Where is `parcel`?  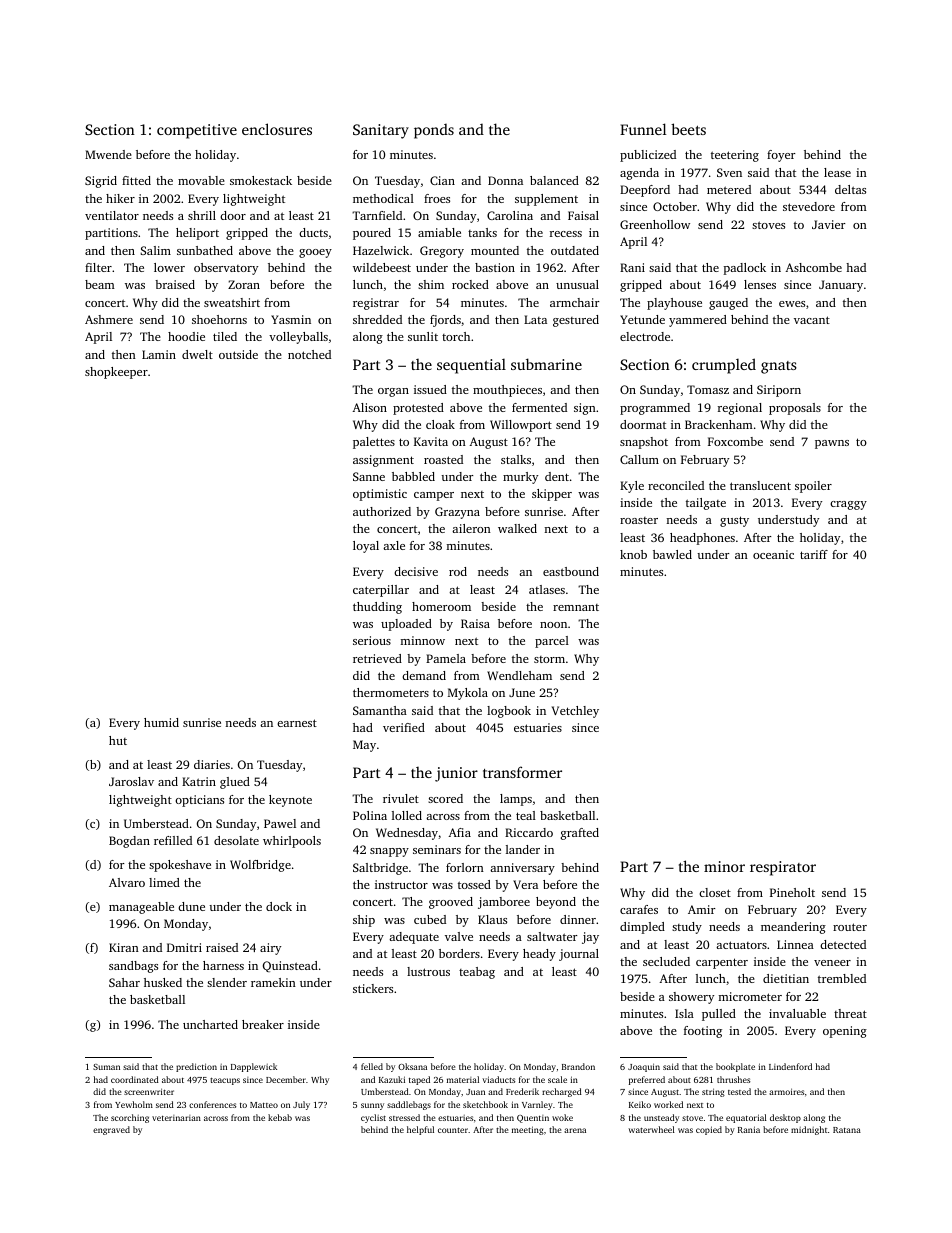 parcel is located at coordinates (552, 642).
